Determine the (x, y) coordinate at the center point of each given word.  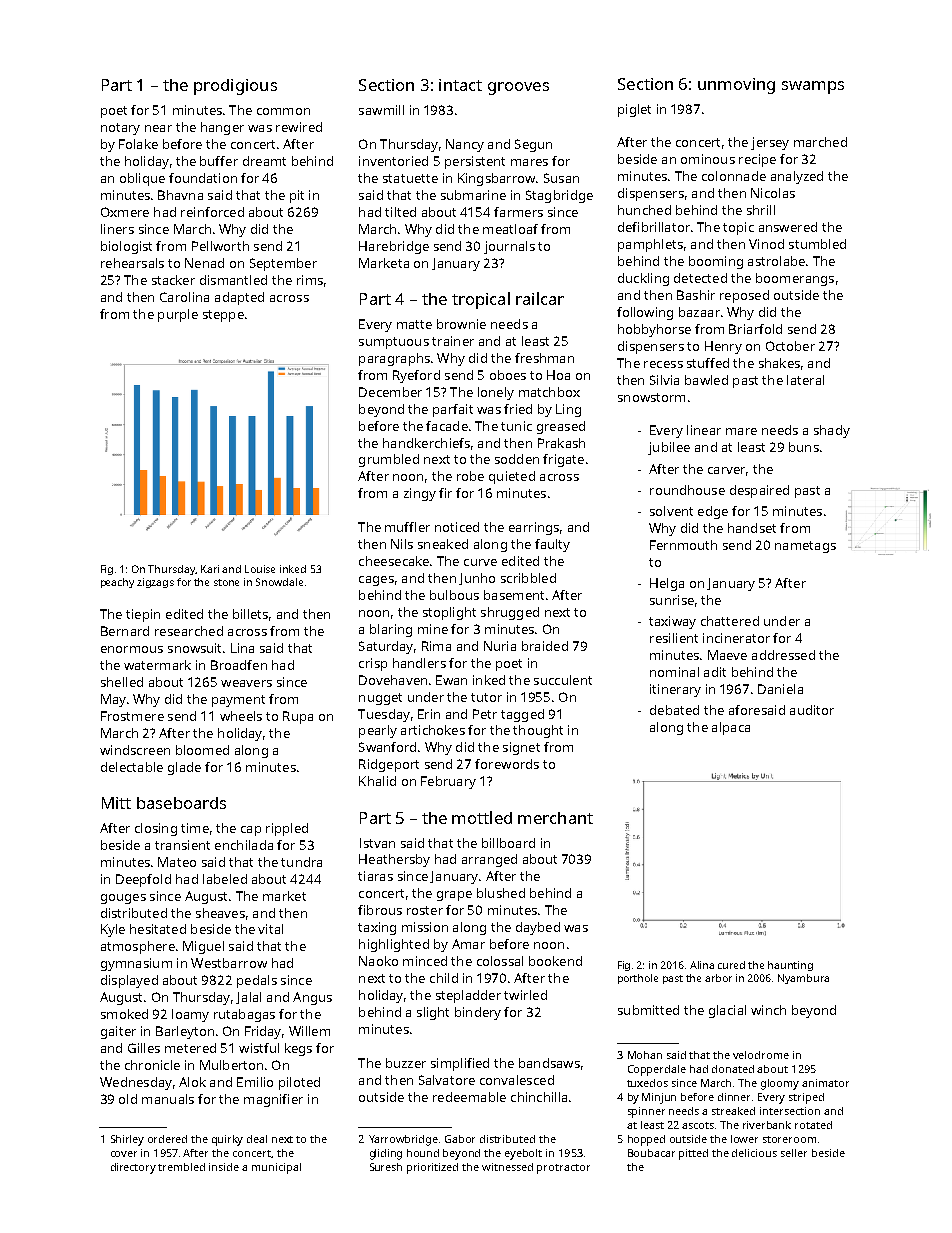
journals (509, 247)
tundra (301, 862)
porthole (638, 979)
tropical (481, 300)
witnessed (507, 1167)
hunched (644, 210)
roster (425, 910)
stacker (173, 280)
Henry (723, 347)
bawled (706, 380)
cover (124, 1154)
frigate (563, 460)
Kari (210, 569)
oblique (142, 179)
